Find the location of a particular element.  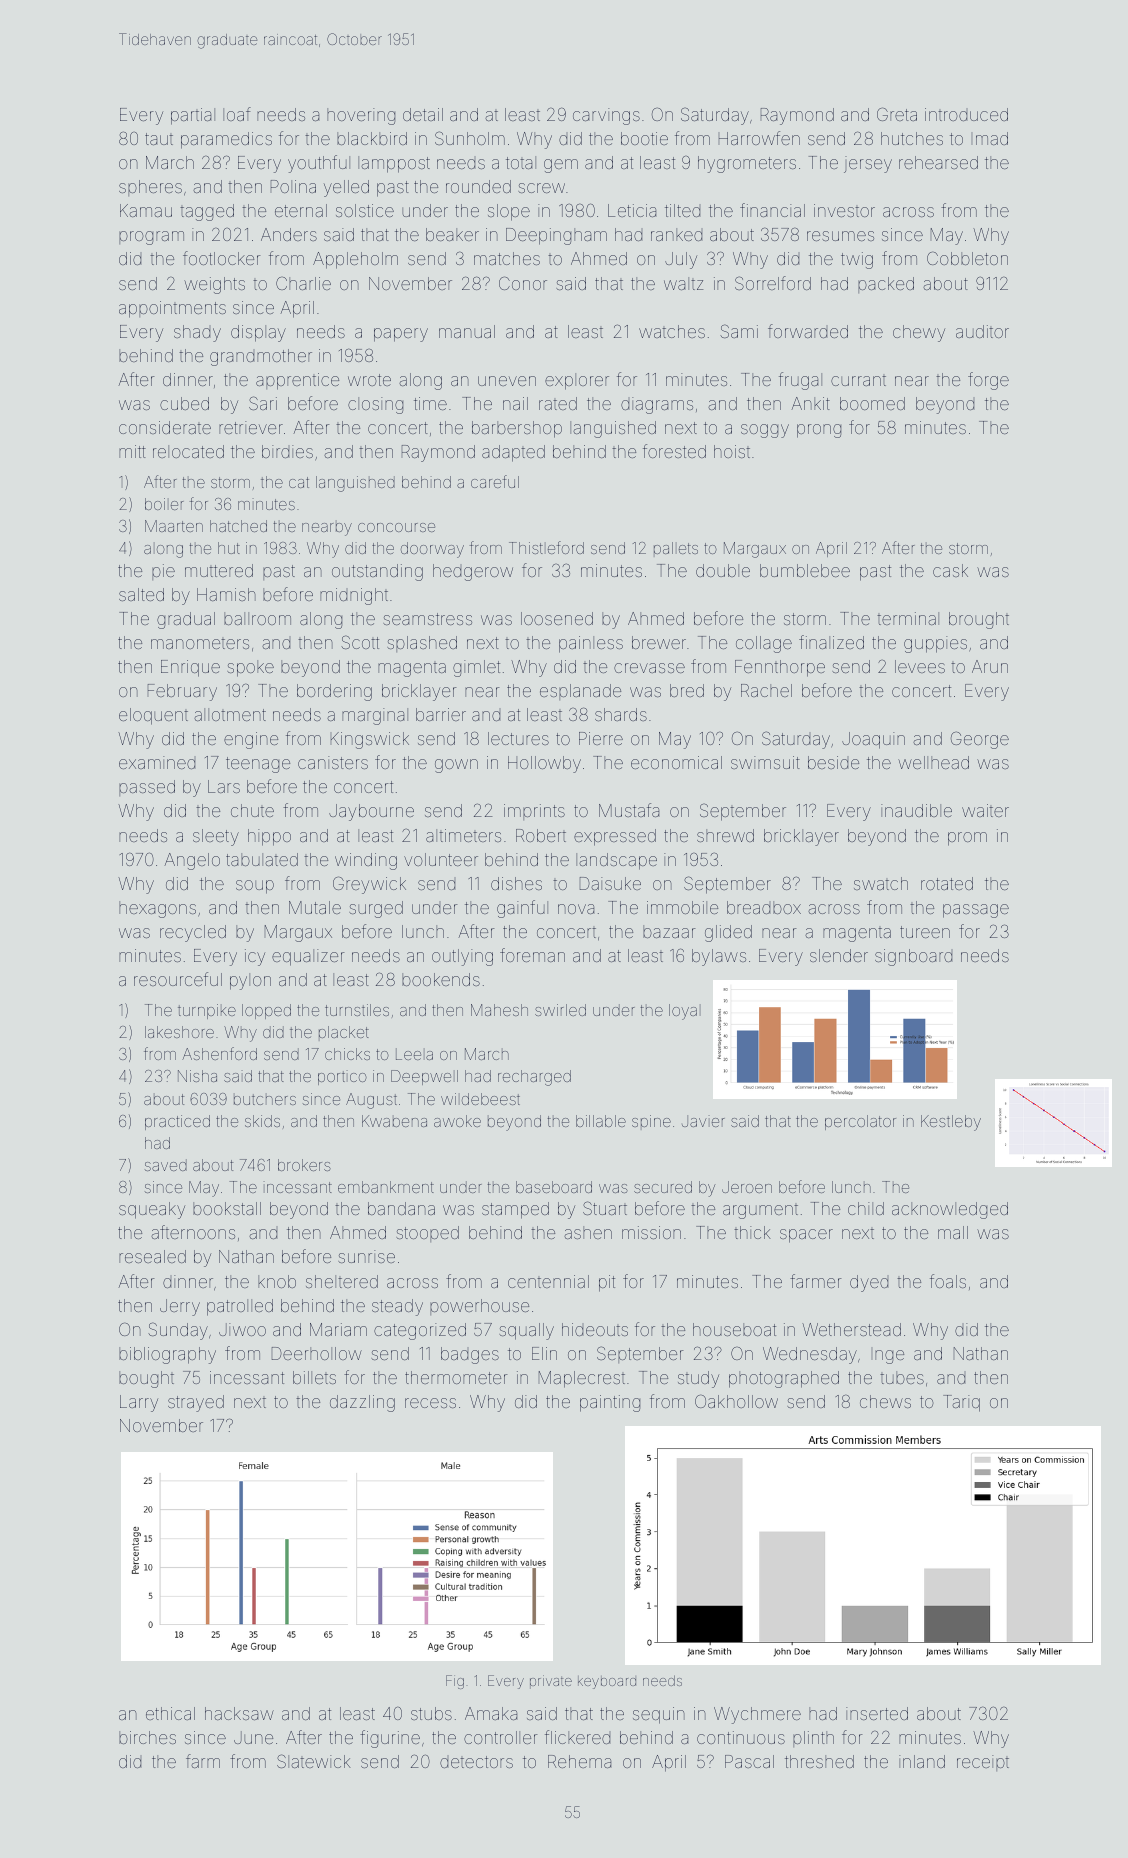

gem is located at coordinates (561, 166).
